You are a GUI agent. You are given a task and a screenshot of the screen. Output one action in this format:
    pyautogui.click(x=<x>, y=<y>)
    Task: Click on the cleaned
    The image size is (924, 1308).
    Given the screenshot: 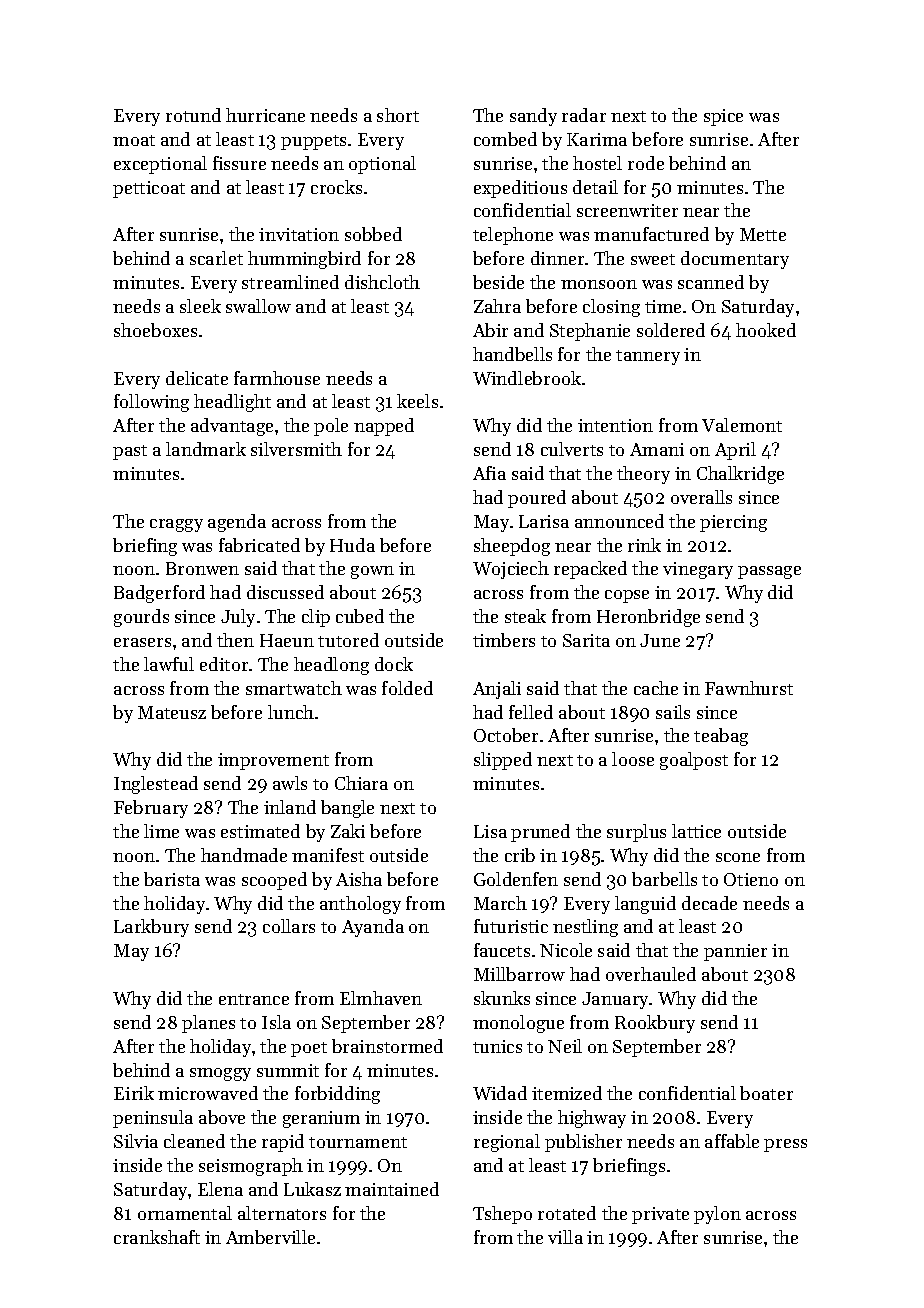 What is the action you would take?
    pyautogui.click(x=194, y=1141)
